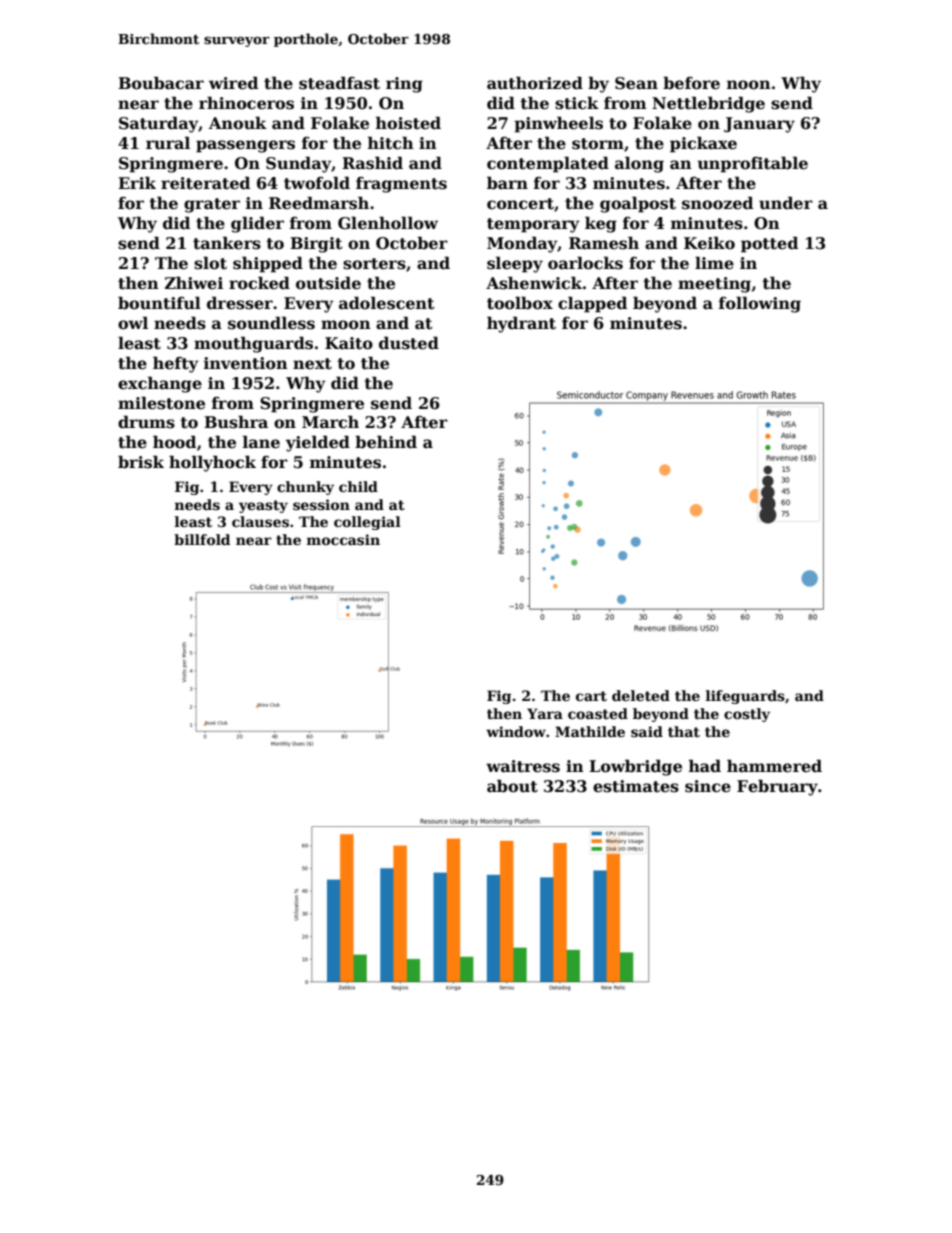 The image size is (952, 1233). What do you see at coordinates (339, 83) in the screenshot?
I see `steadfast` at bounding box center [339, 83].
